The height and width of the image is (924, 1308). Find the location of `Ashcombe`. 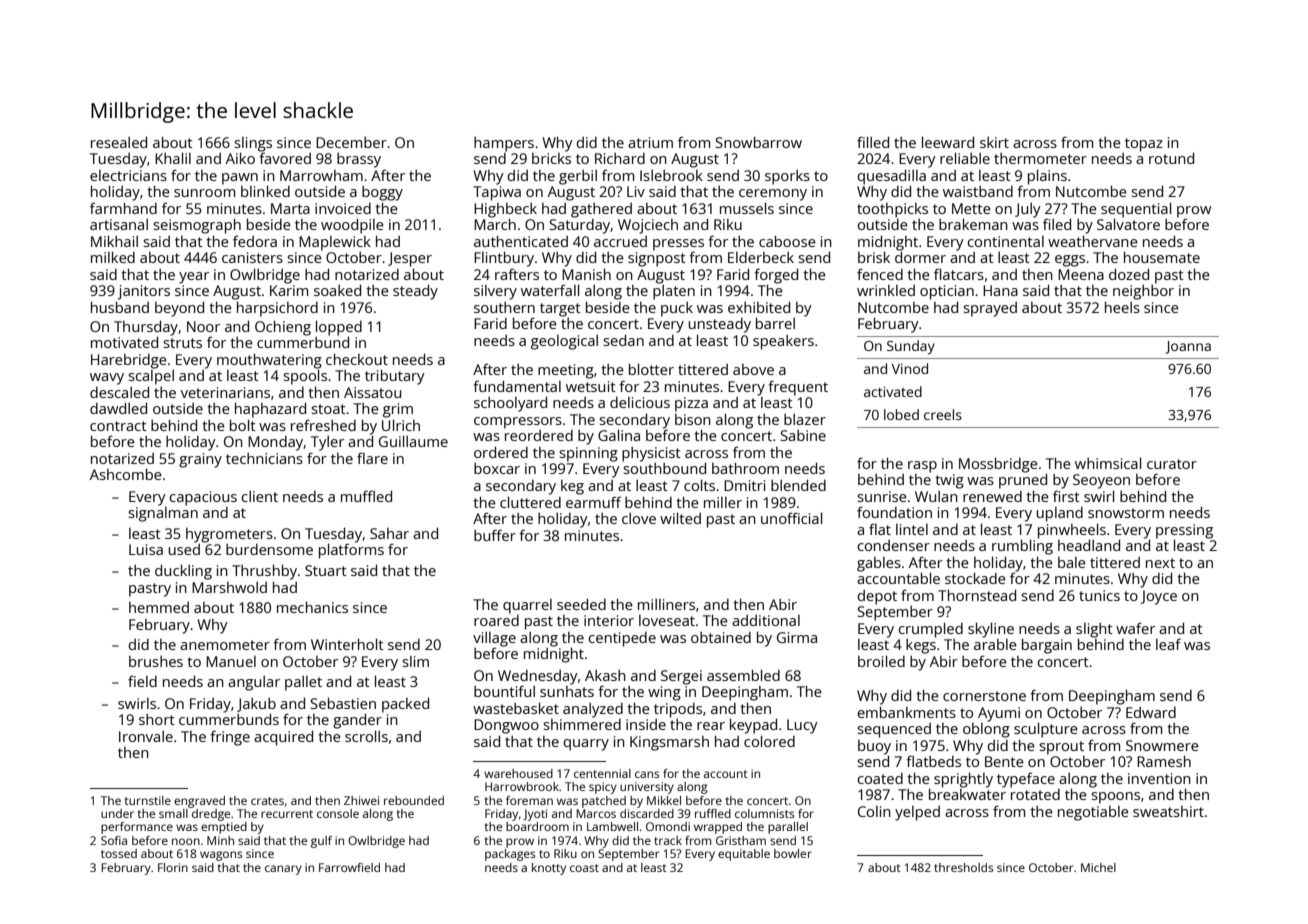

Ashcombe is located at coordinates (126, 474).
